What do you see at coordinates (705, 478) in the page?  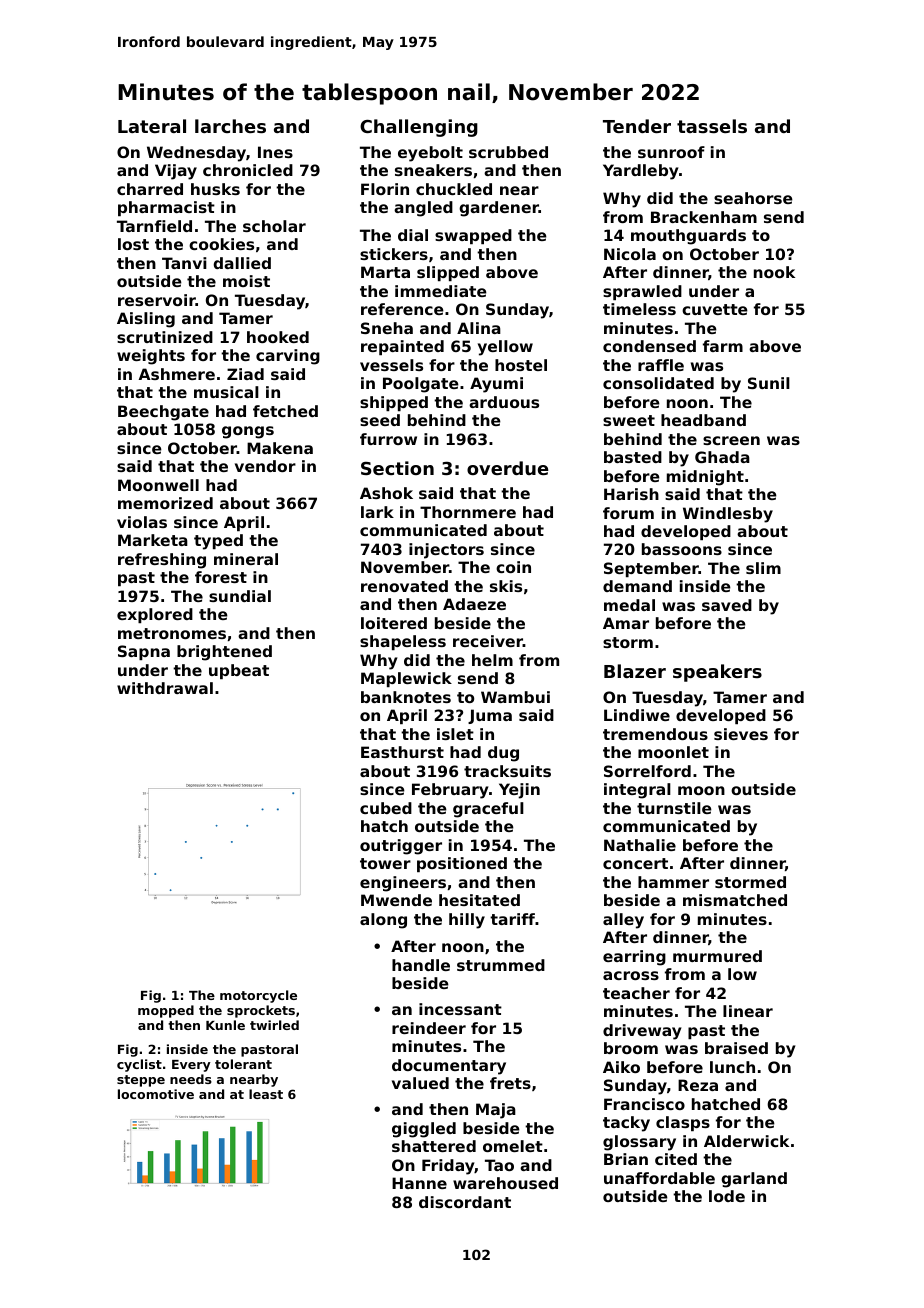 I see `midnight` at bounding box center [705, 478].
